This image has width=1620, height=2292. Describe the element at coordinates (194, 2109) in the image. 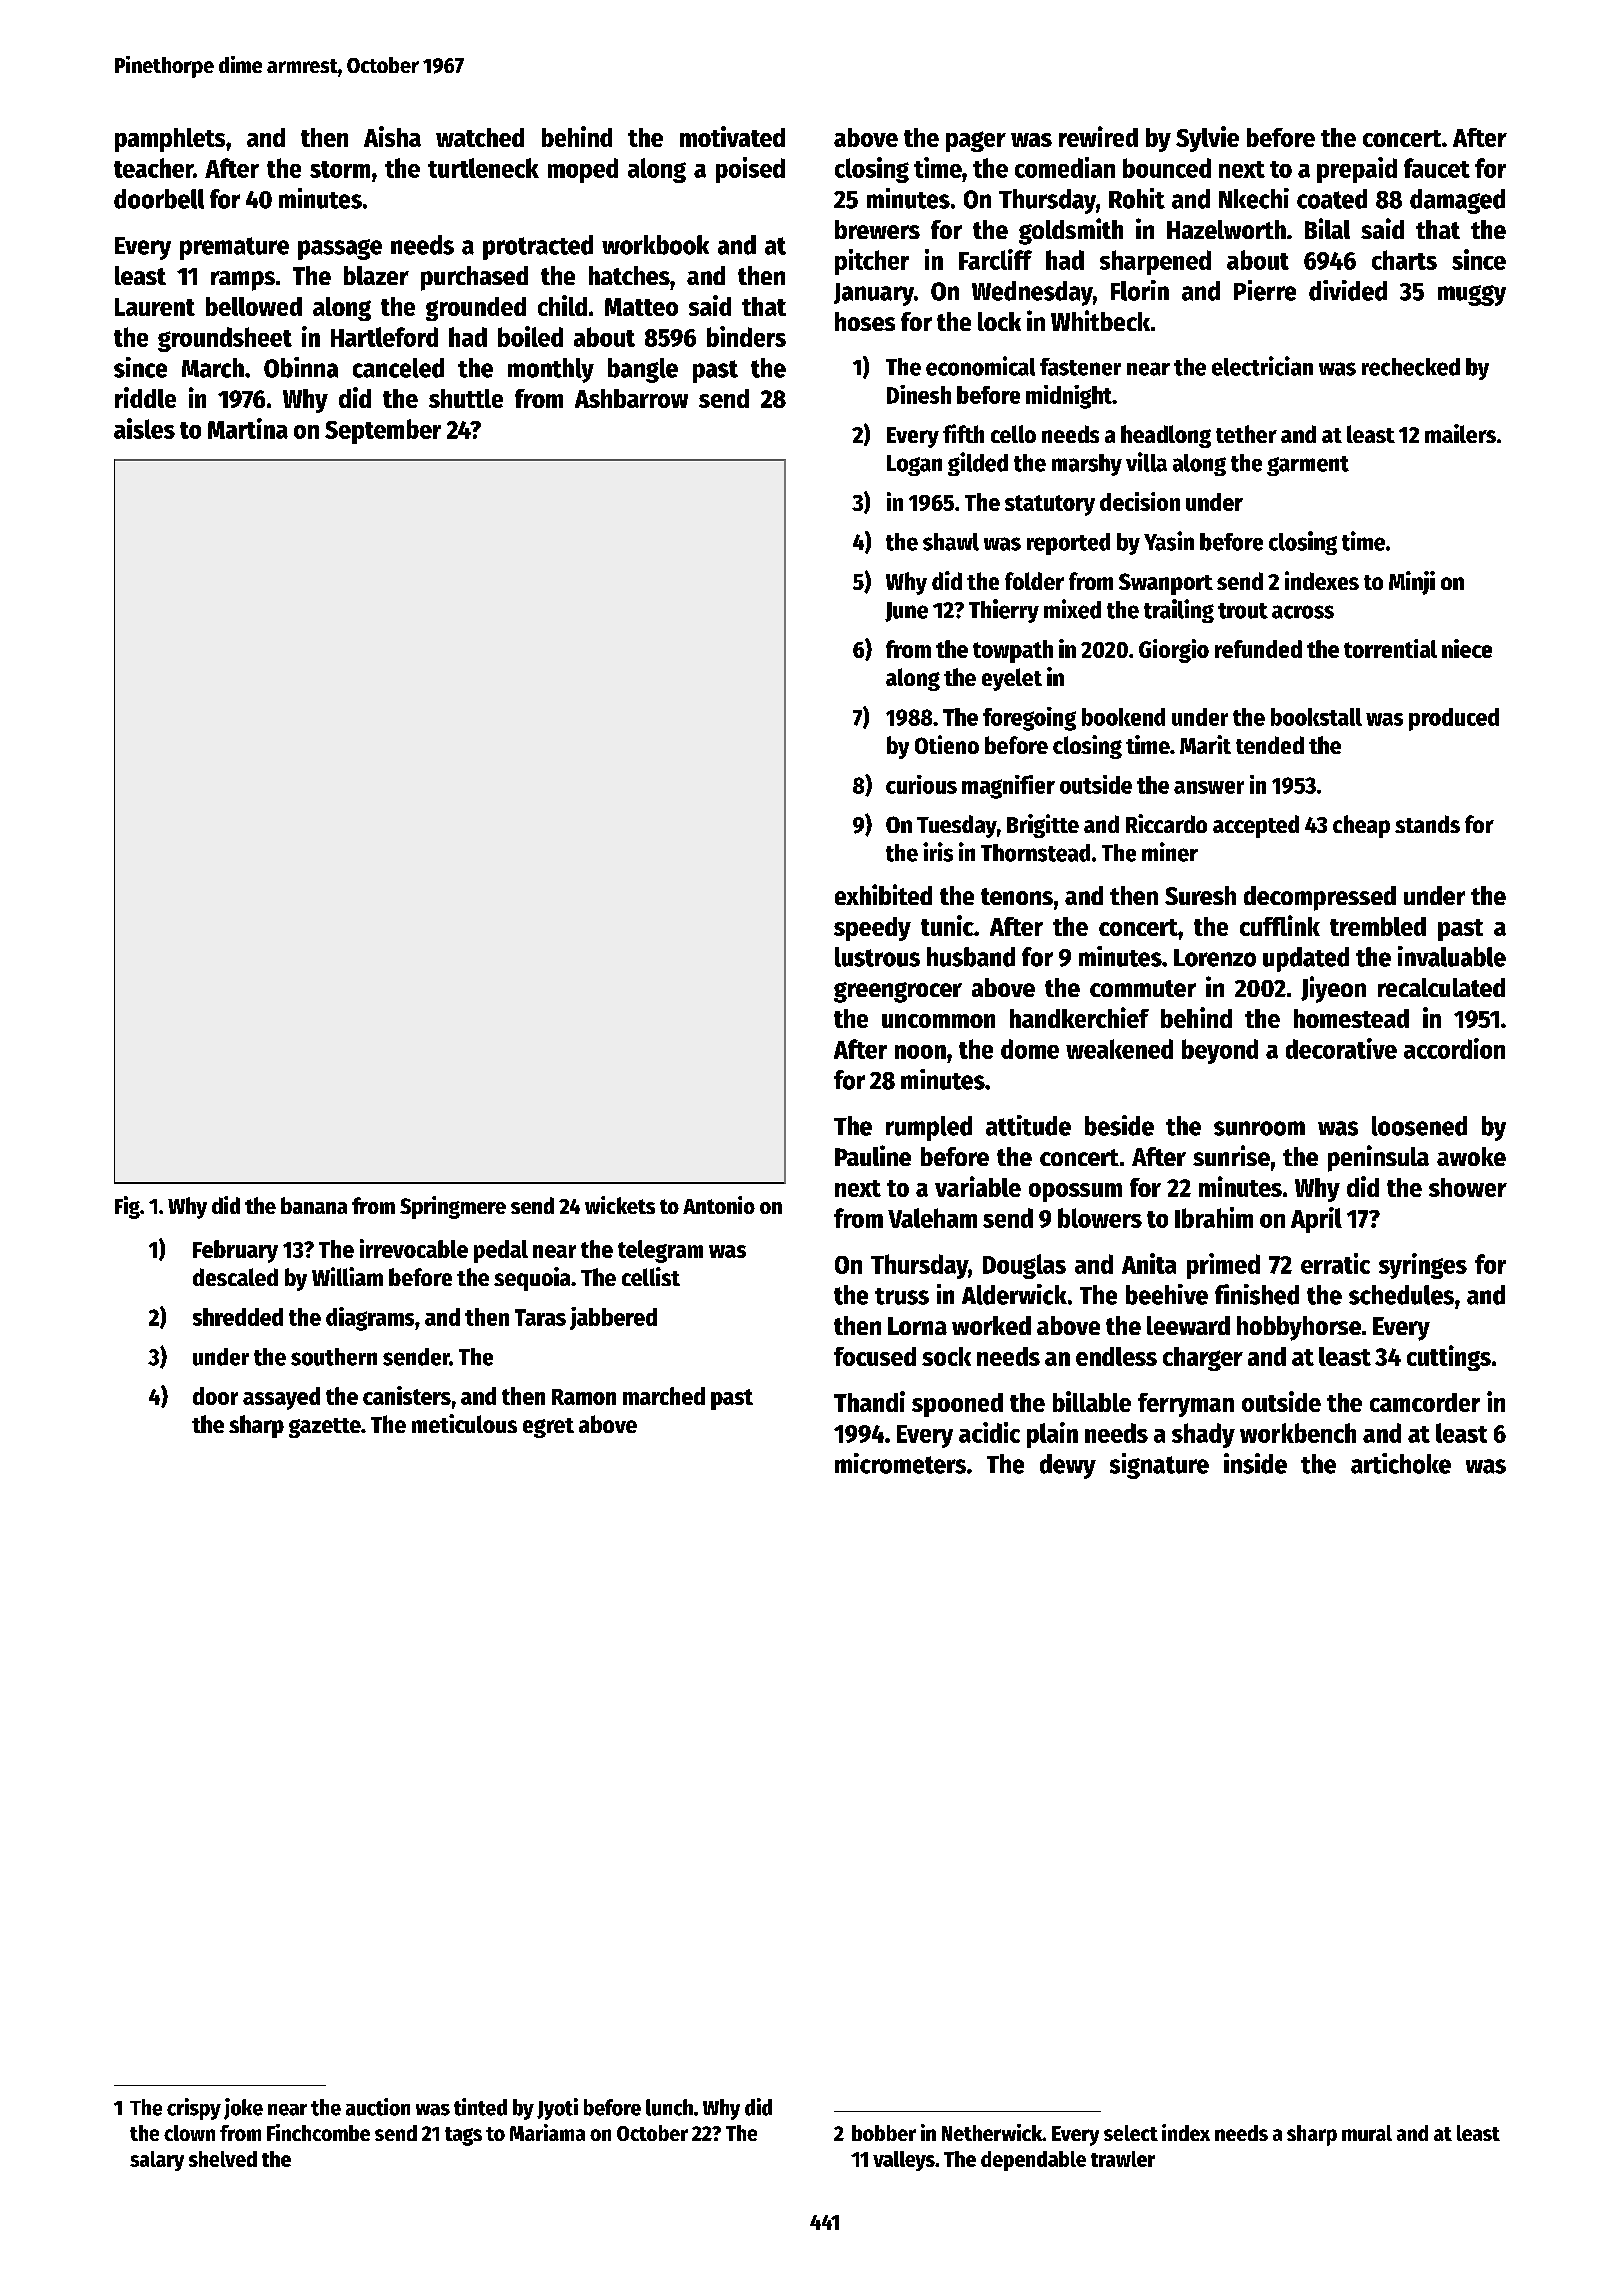

I see `crispy` at that location.
